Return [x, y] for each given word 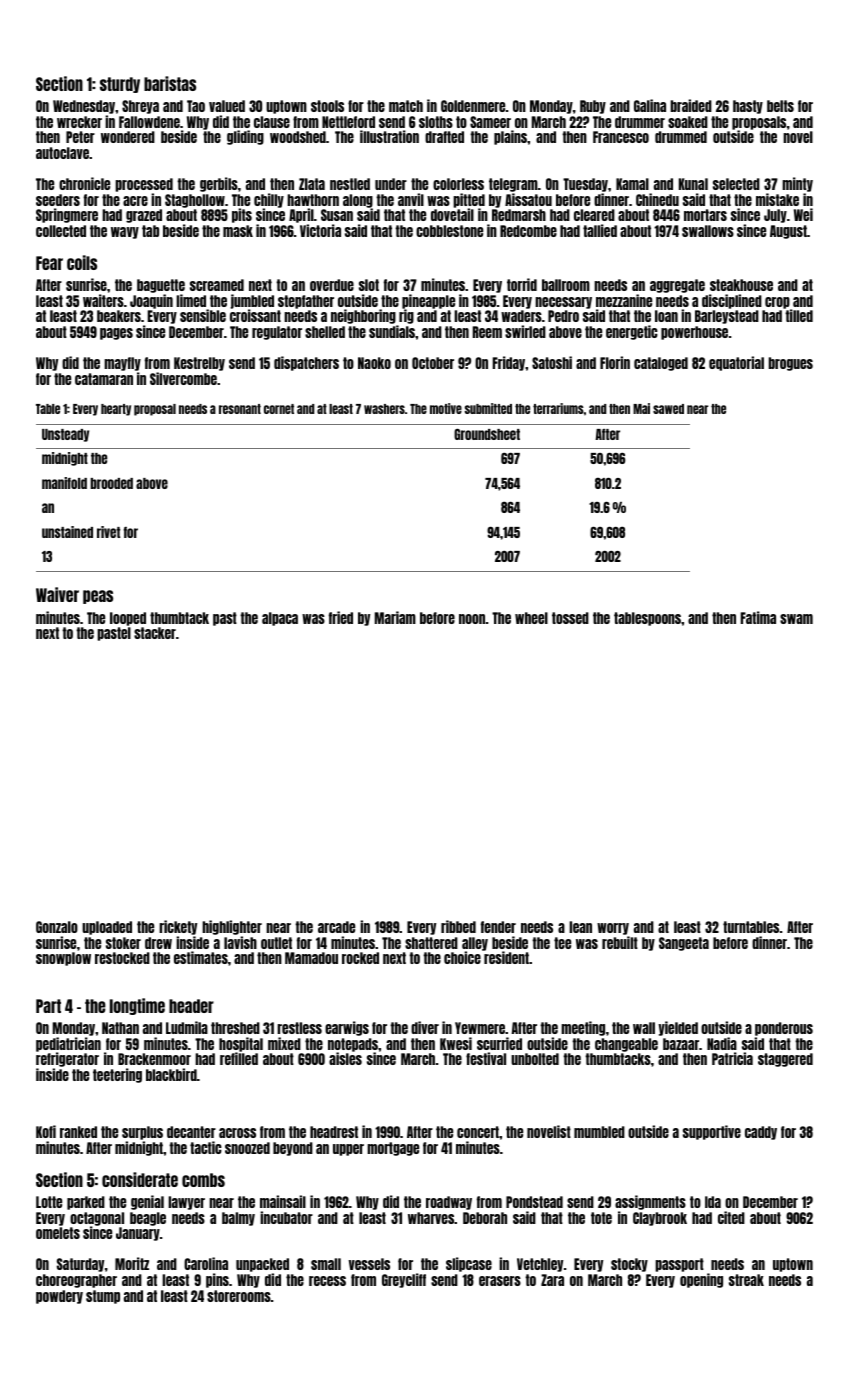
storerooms [239, 1296]
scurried [499, 1043]
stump [103, 1297]
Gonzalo [57, 927]
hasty [748, 107]
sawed [668, 409]
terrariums [558, 408]
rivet [108, 532]
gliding [245, 137]
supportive [712, 1132]
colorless [458, 184]
